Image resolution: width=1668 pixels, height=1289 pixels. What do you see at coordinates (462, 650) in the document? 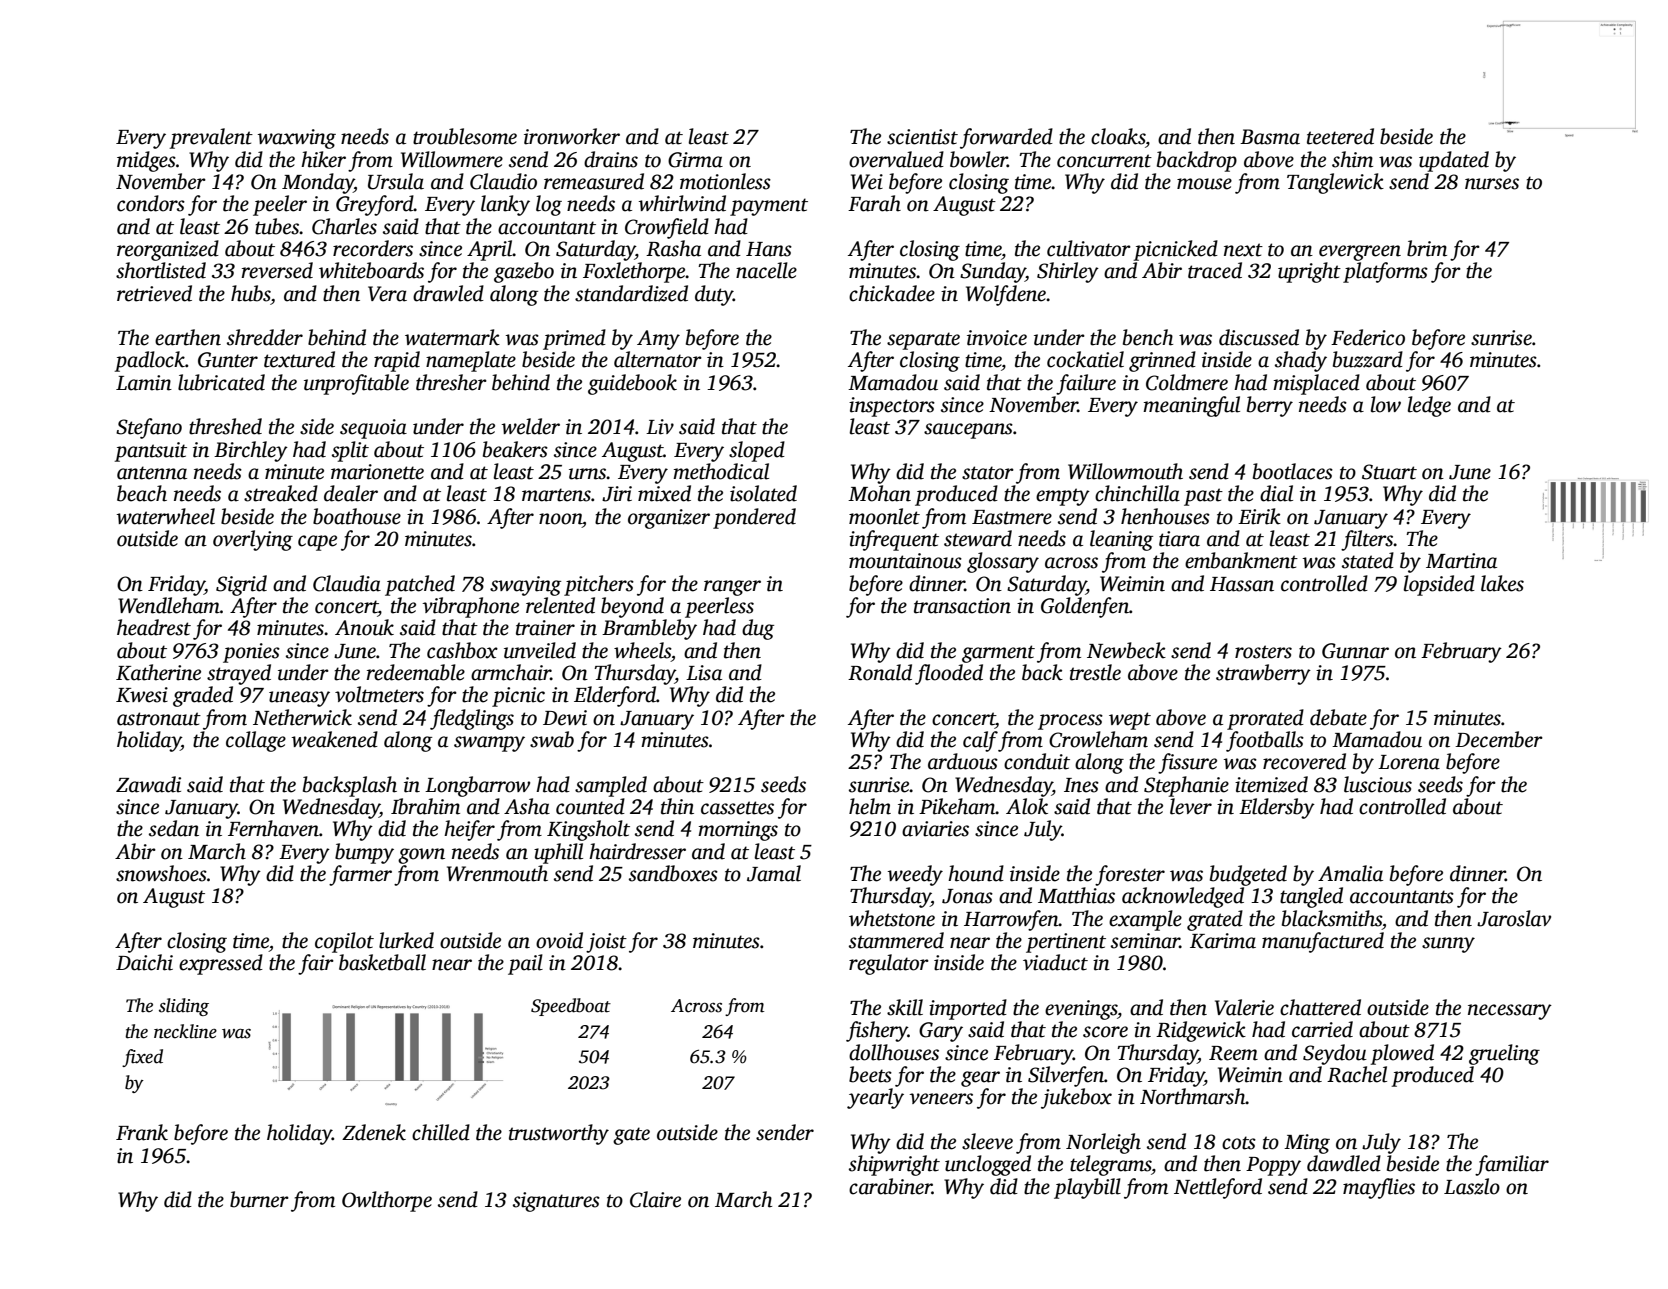
I see `cashbox` at bounding box center [462, 650].
